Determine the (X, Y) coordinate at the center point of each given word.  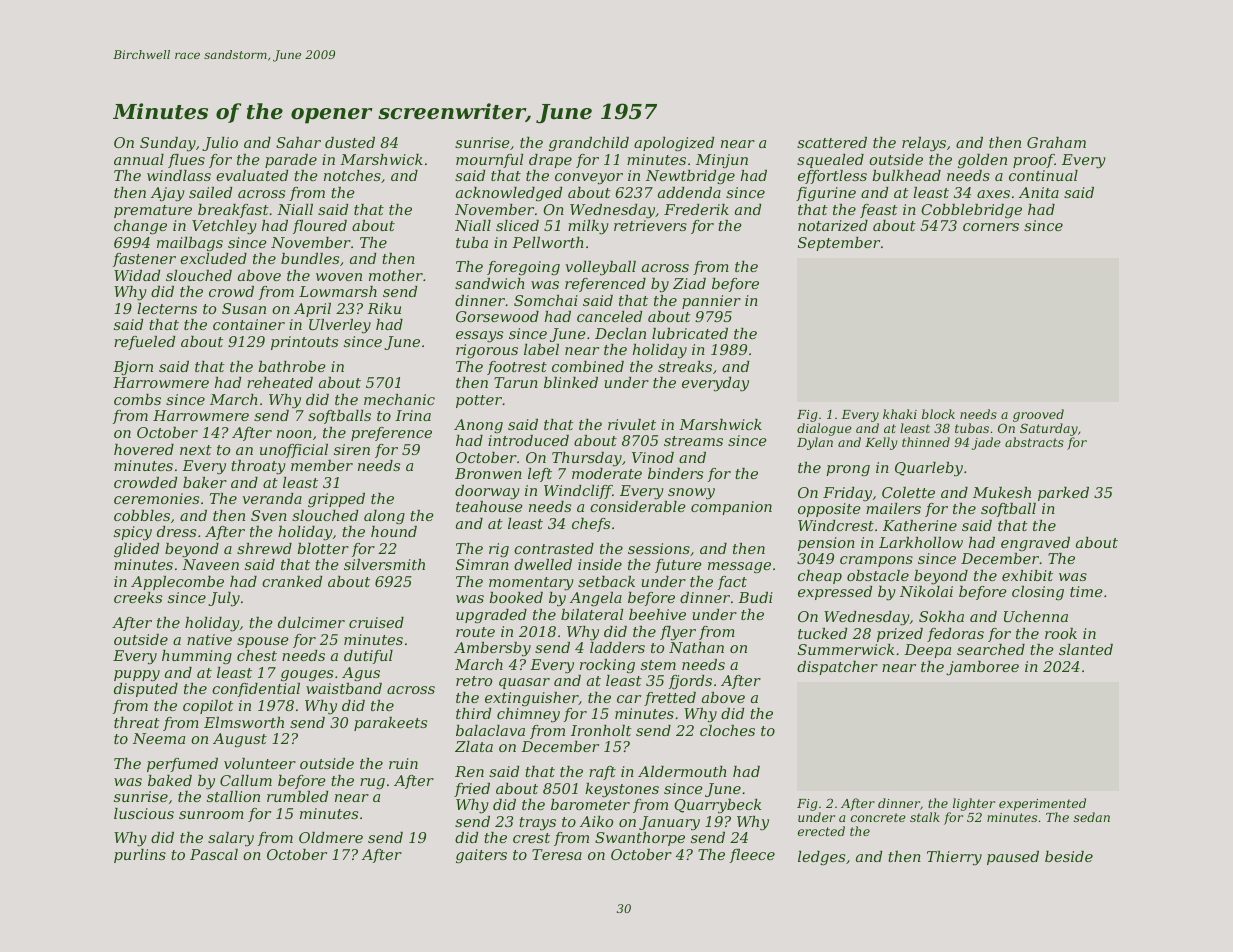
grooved (1038, 415)
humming (197, 657)
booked (516, 597)
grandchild (589, 144)
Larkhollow (921, 542)
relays (924, 144)
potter (479, 401)
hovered (144, 449)
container (249, 324)
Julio (220, 144)
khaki (900, 414)
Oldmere (331, 837)
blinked (571, 382)
